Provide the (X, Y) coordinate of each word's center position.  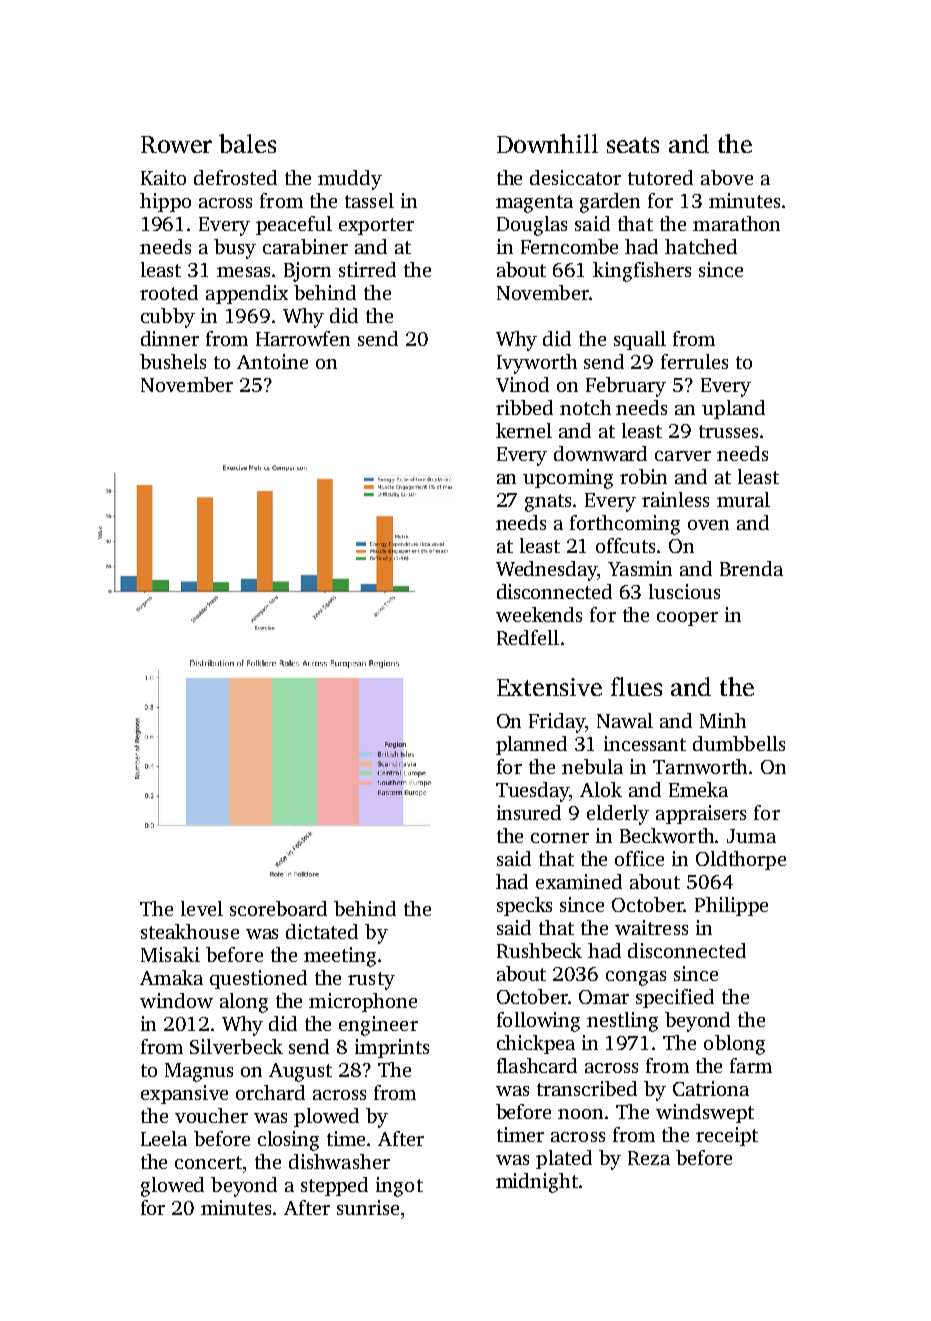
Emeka (698, 789)
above (727, 177)
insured (529, 812)
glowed (172, 1187)
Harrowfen (303, 338)
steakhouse (190, 931)
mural (743, 499)
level (202, 908)
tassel (369, 200)
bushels (173, 361)
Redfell (528, 637)
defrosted (235, 177)
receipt (727, 1136)
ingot (399, 1187)
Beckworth (668, 835)
